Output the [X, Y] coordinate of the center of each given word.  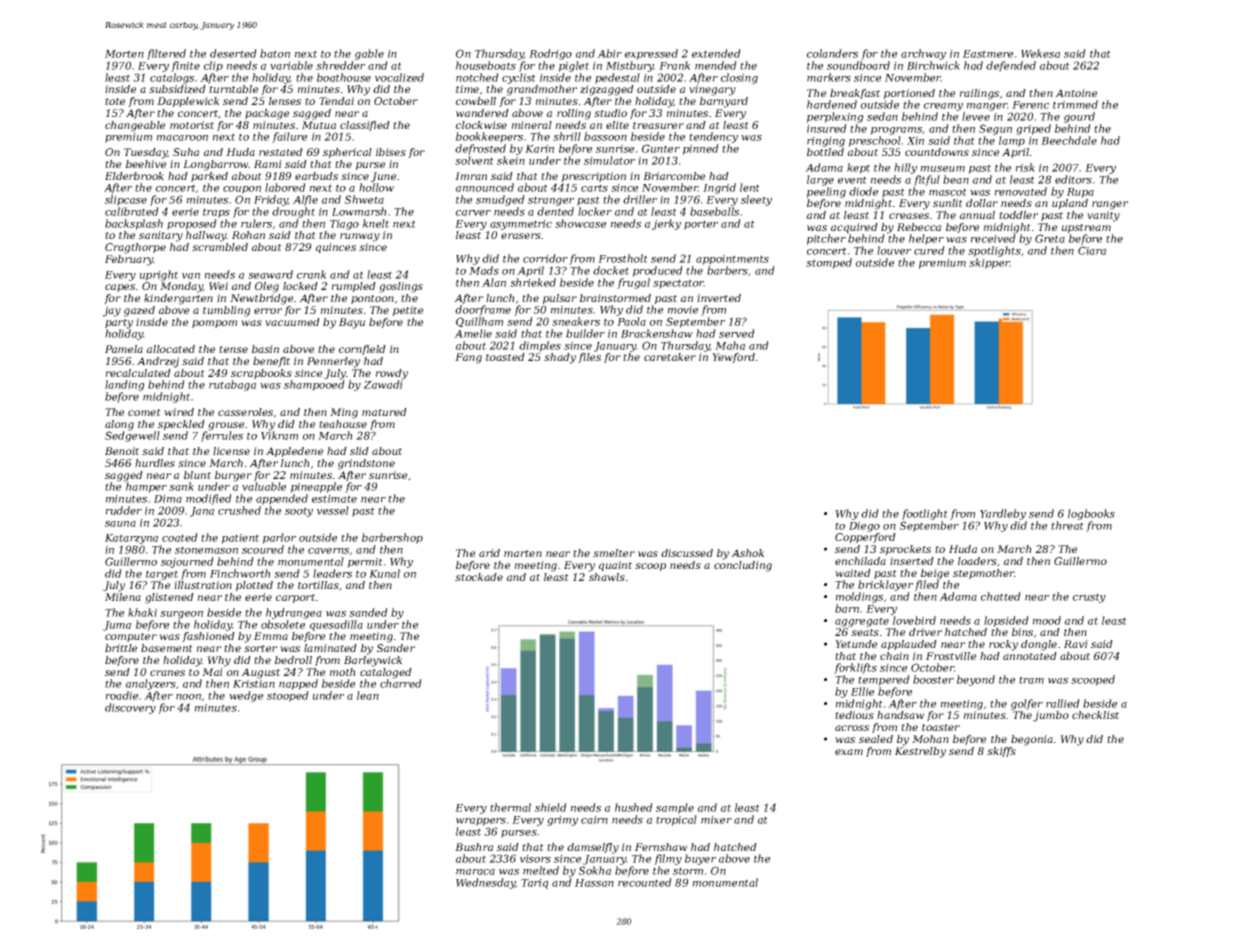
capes [120, 288]
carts [594, 188]
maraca [475, 872]
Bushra [474, 847]
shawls [607, 577]
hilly [905, 168]
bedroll [293, 660]
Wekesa [1040, 53]
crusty [1089, 598]
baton [275, 53]
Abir [609, 53]
